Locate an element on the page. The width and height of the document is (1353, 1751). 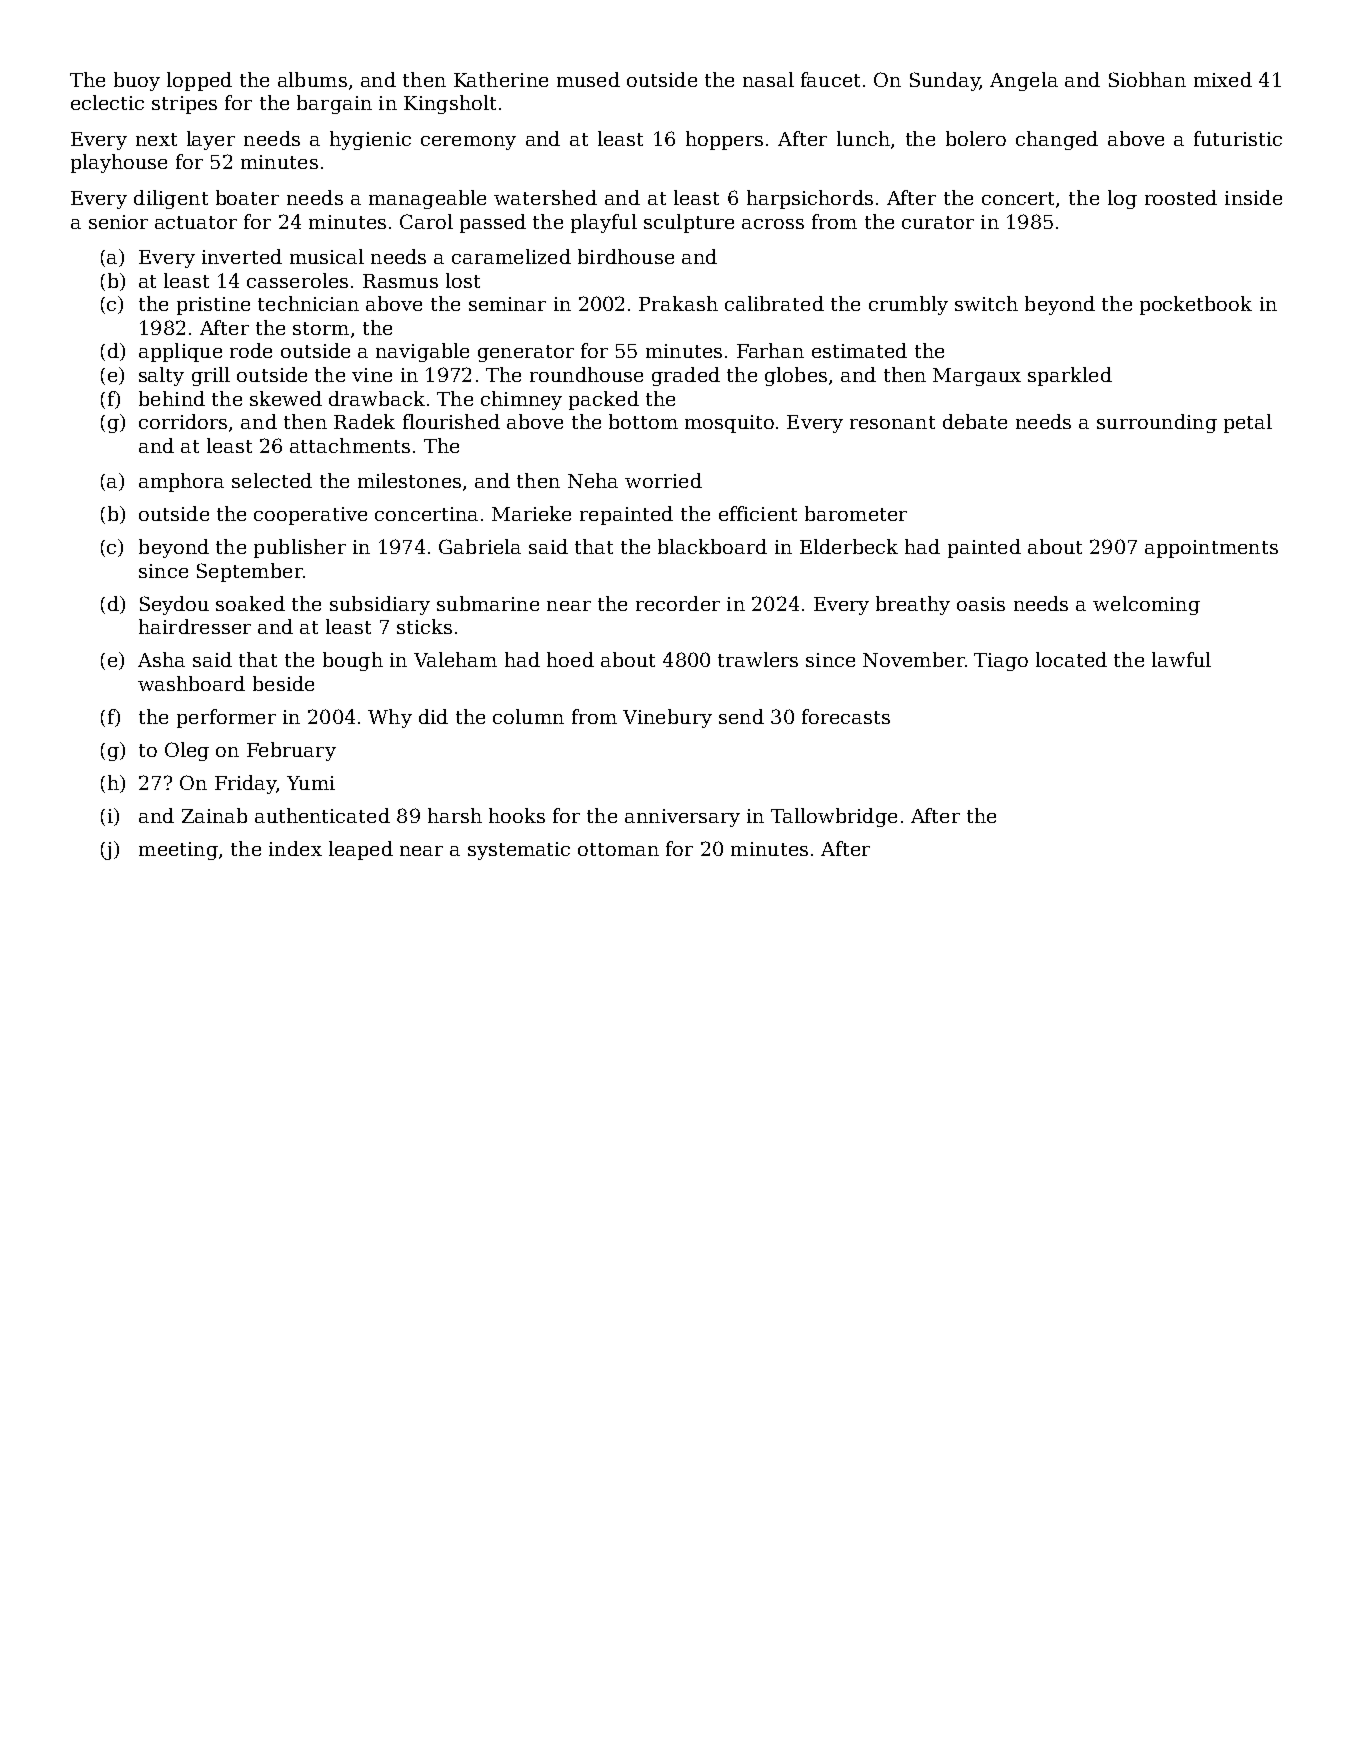
Katherine is located at coordinates (501, 79).
